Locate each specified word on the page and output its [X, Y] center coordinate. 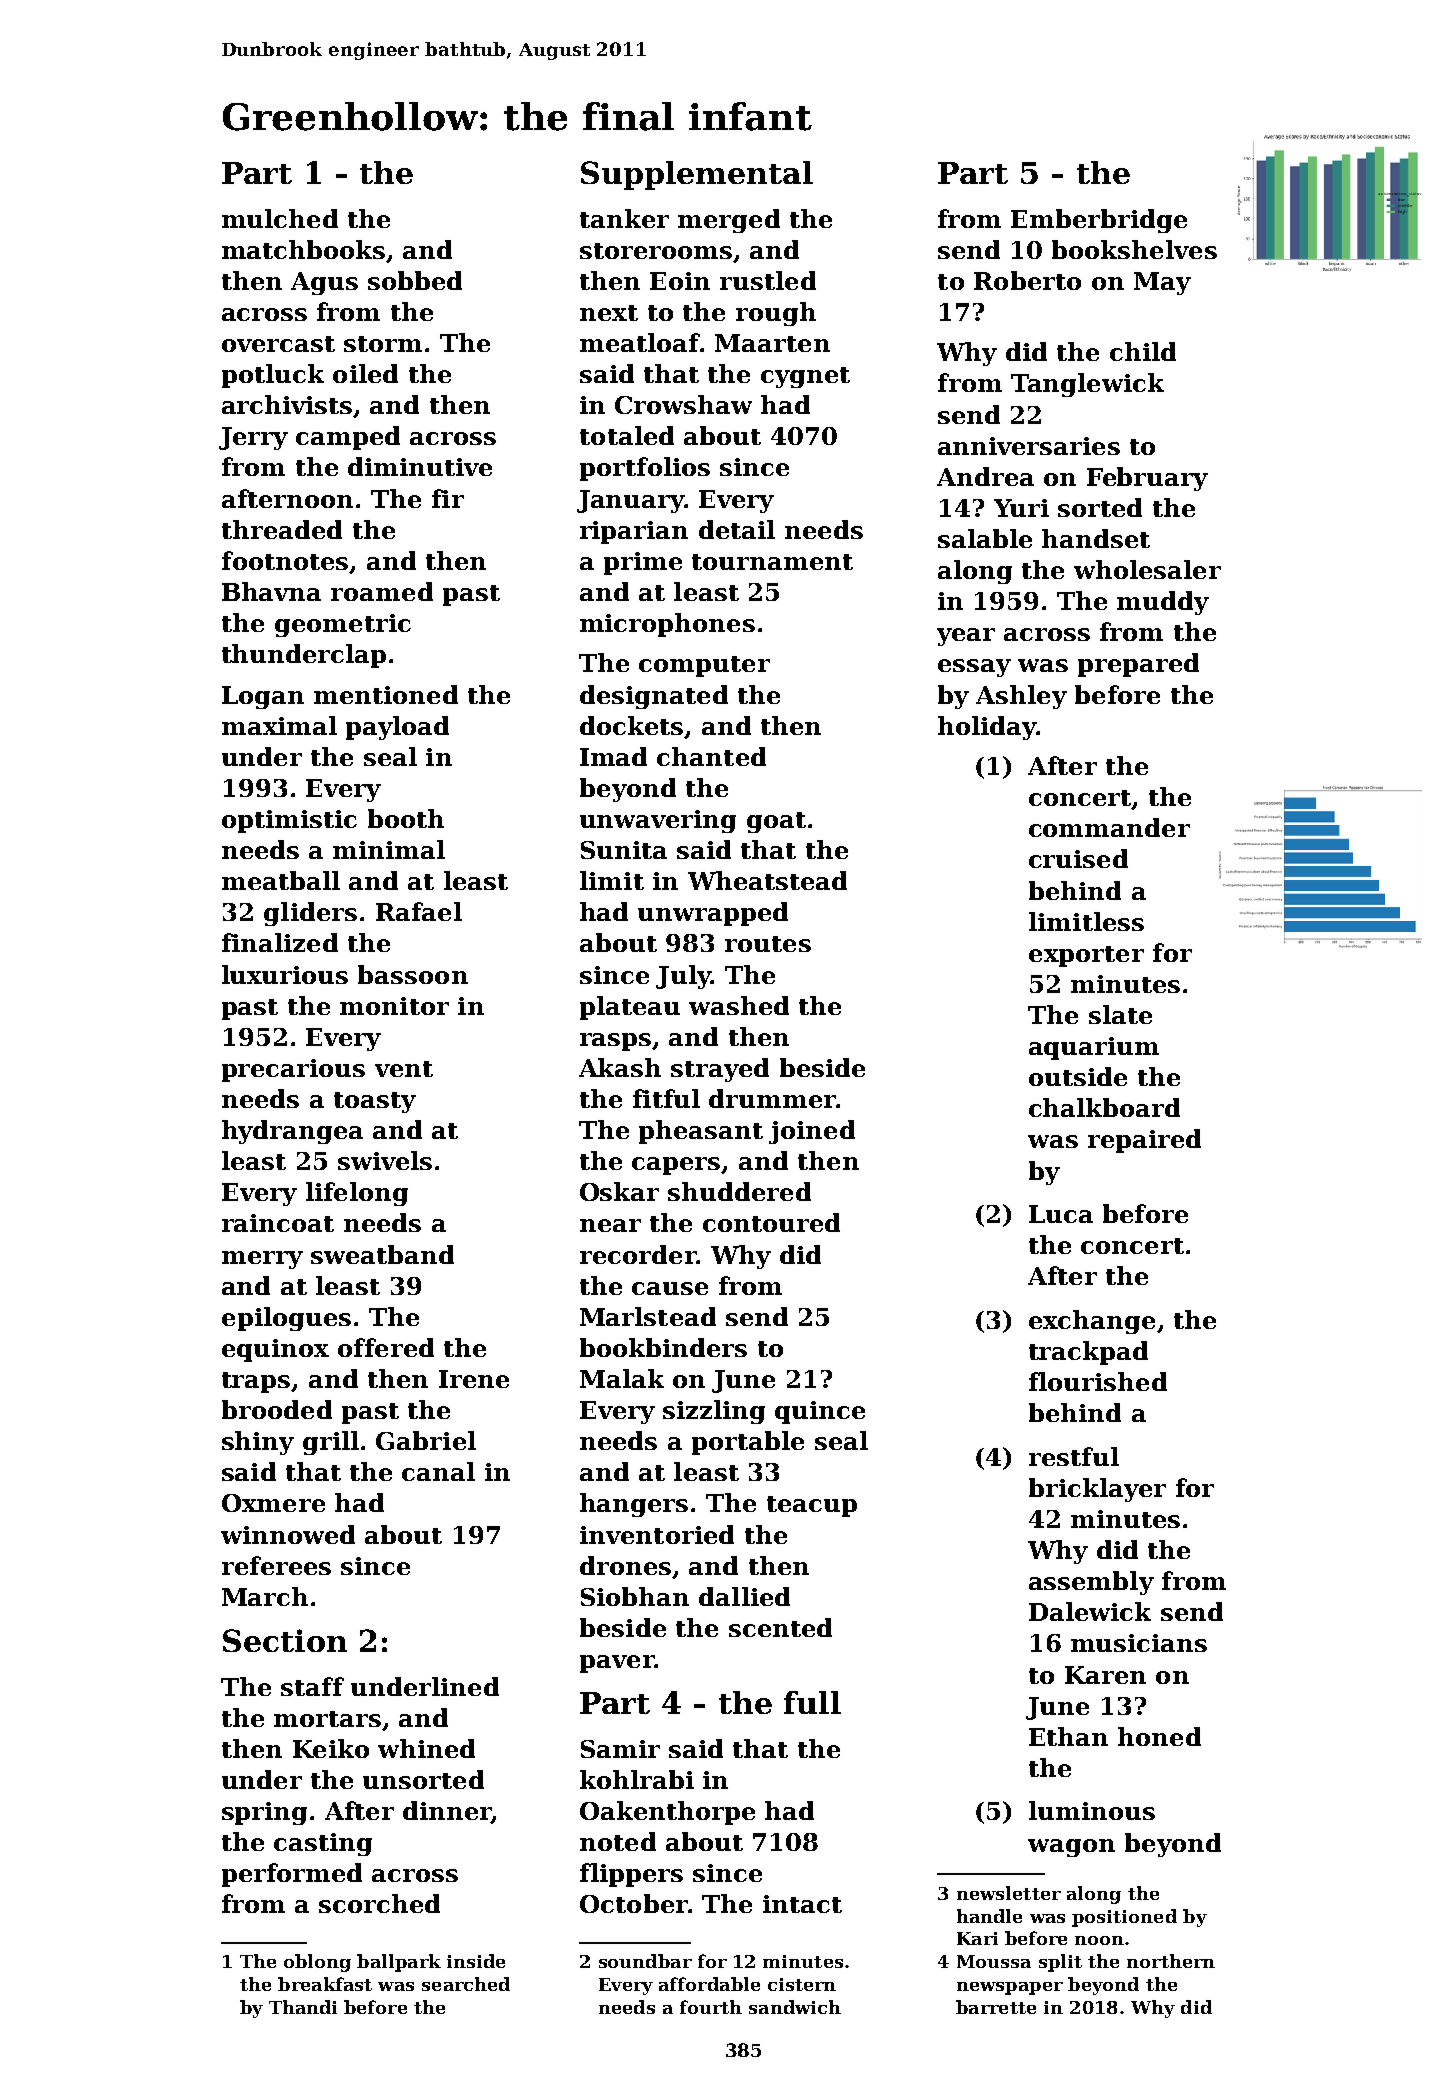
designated [654, 697]
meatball [281, 880]
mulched [280, 218]
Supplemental [697, 175]
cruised [1078, 858]
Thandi [303, 2007]
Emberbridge [1099, 221]
